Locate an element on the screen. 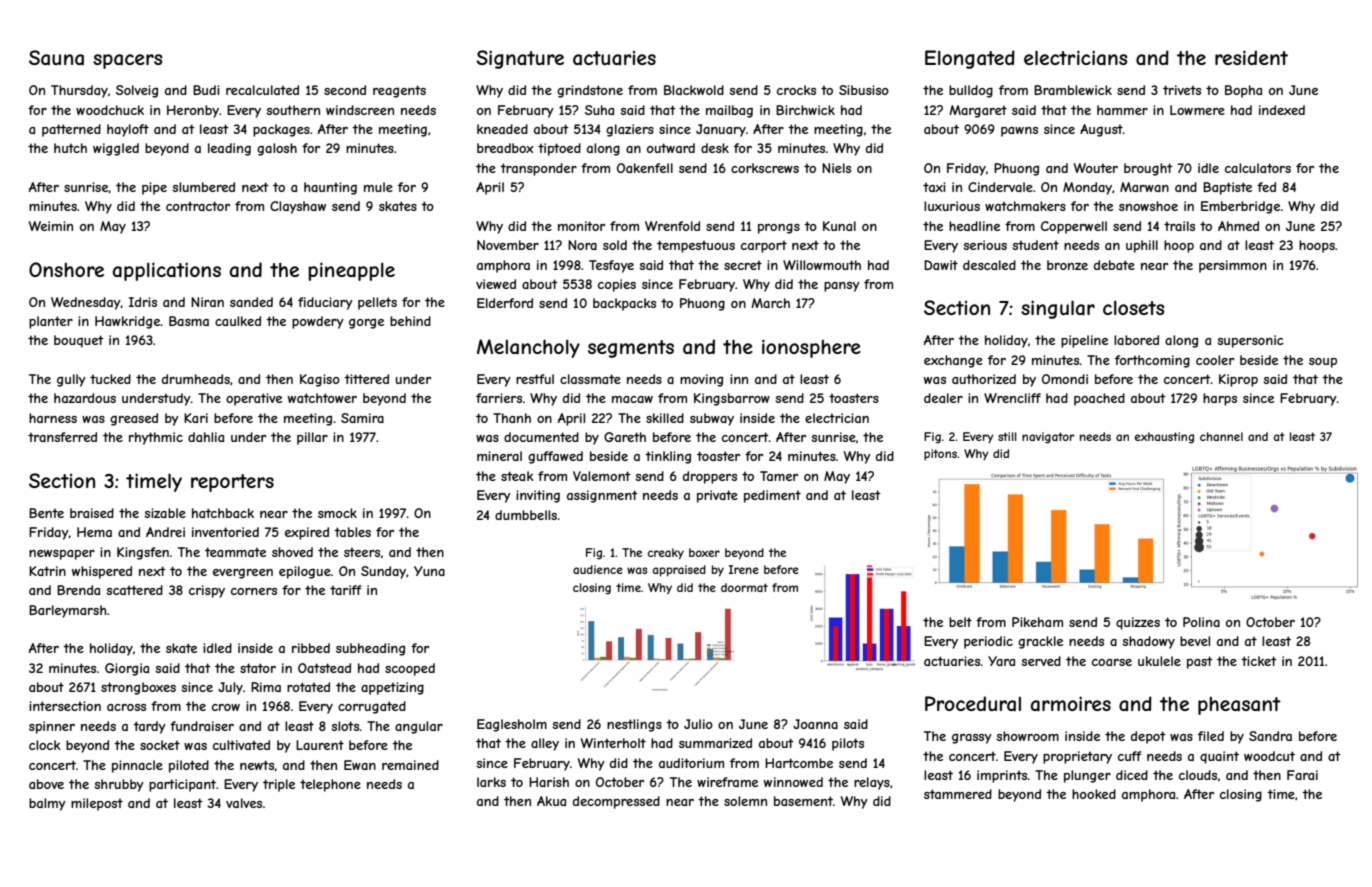  watchtower is located at coordinates (322, 398).
